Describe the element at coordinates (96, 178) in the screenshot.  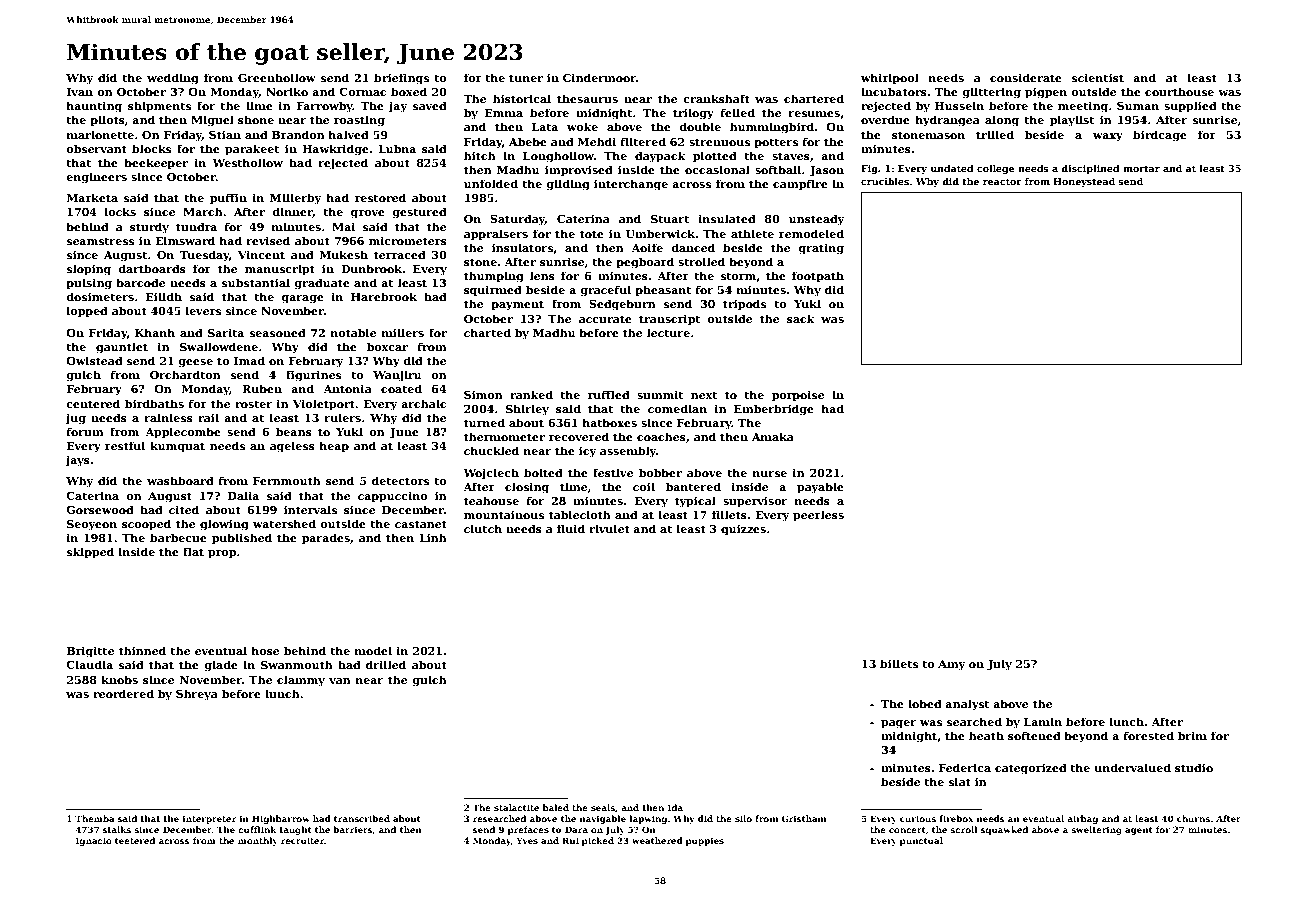
I see `engineers` at that location.
